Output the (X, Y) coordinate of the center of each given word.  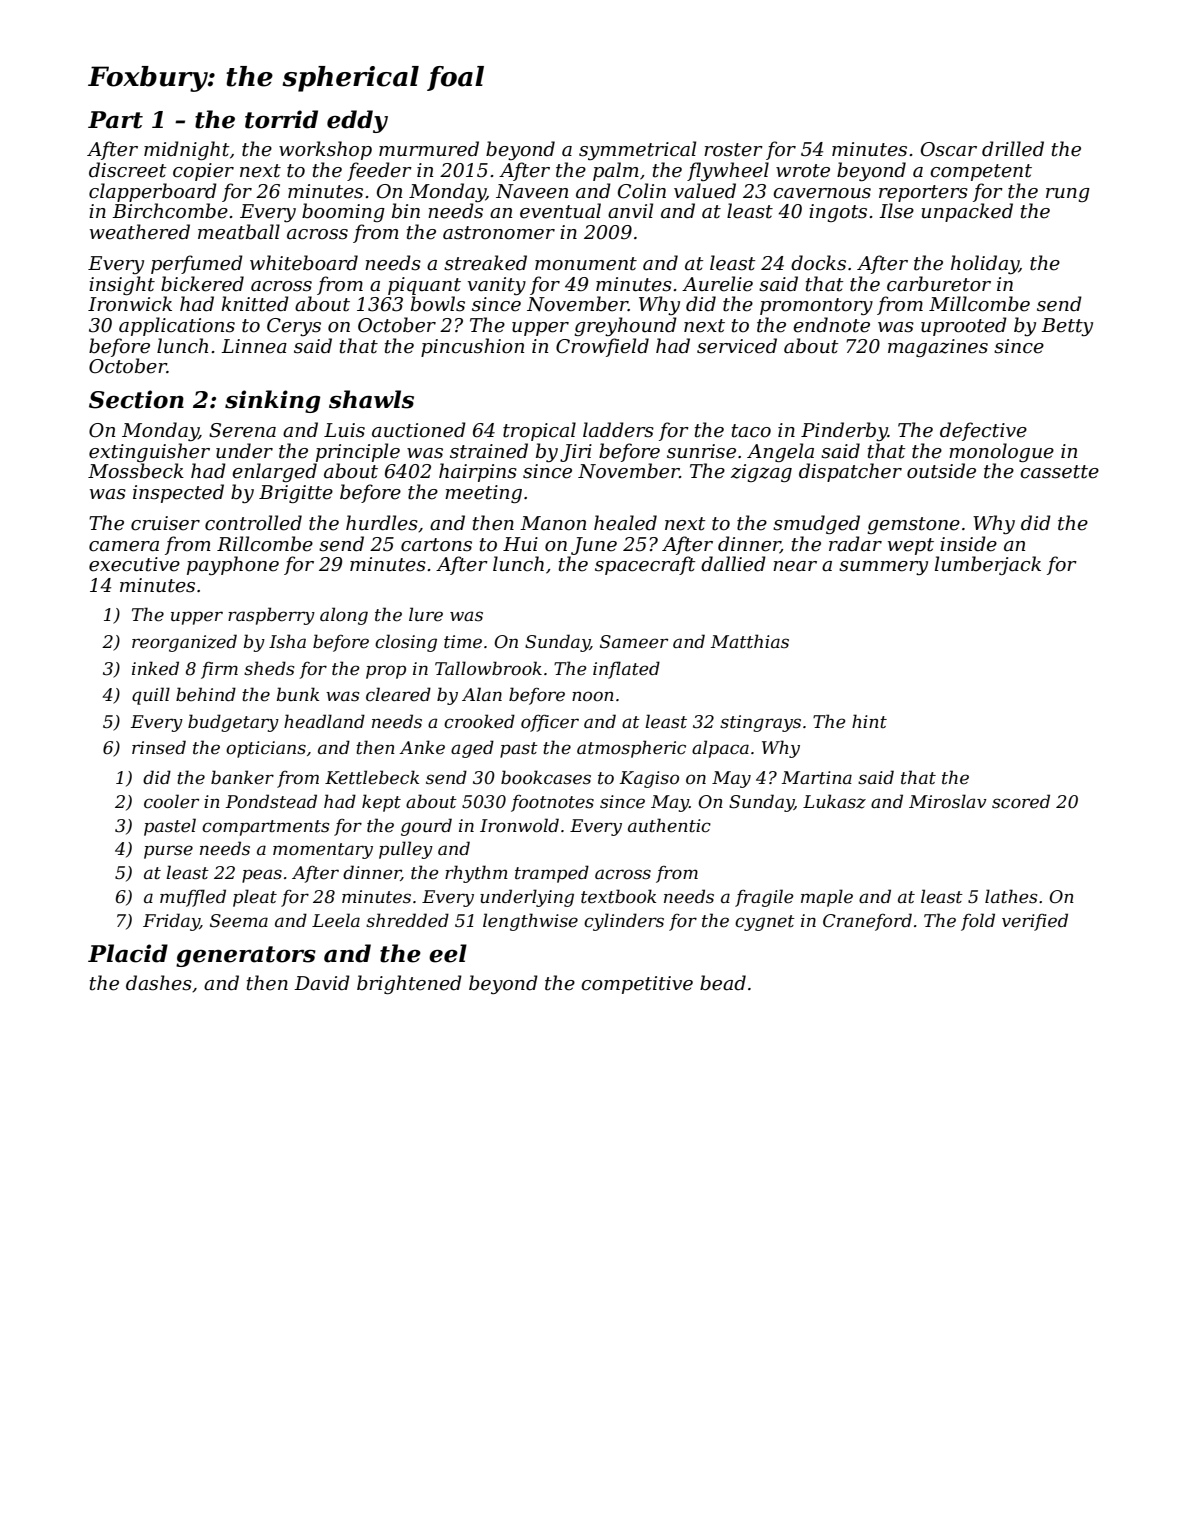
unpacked (967, 212)
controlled (253, 523)
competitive (637, 985)
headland (324, 721)
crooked (479, 721)
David (322, 983)
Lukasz (834, 801)
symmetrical (637, 150)
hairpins (478, 472)
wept (911, 546)
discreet (128, 170)
